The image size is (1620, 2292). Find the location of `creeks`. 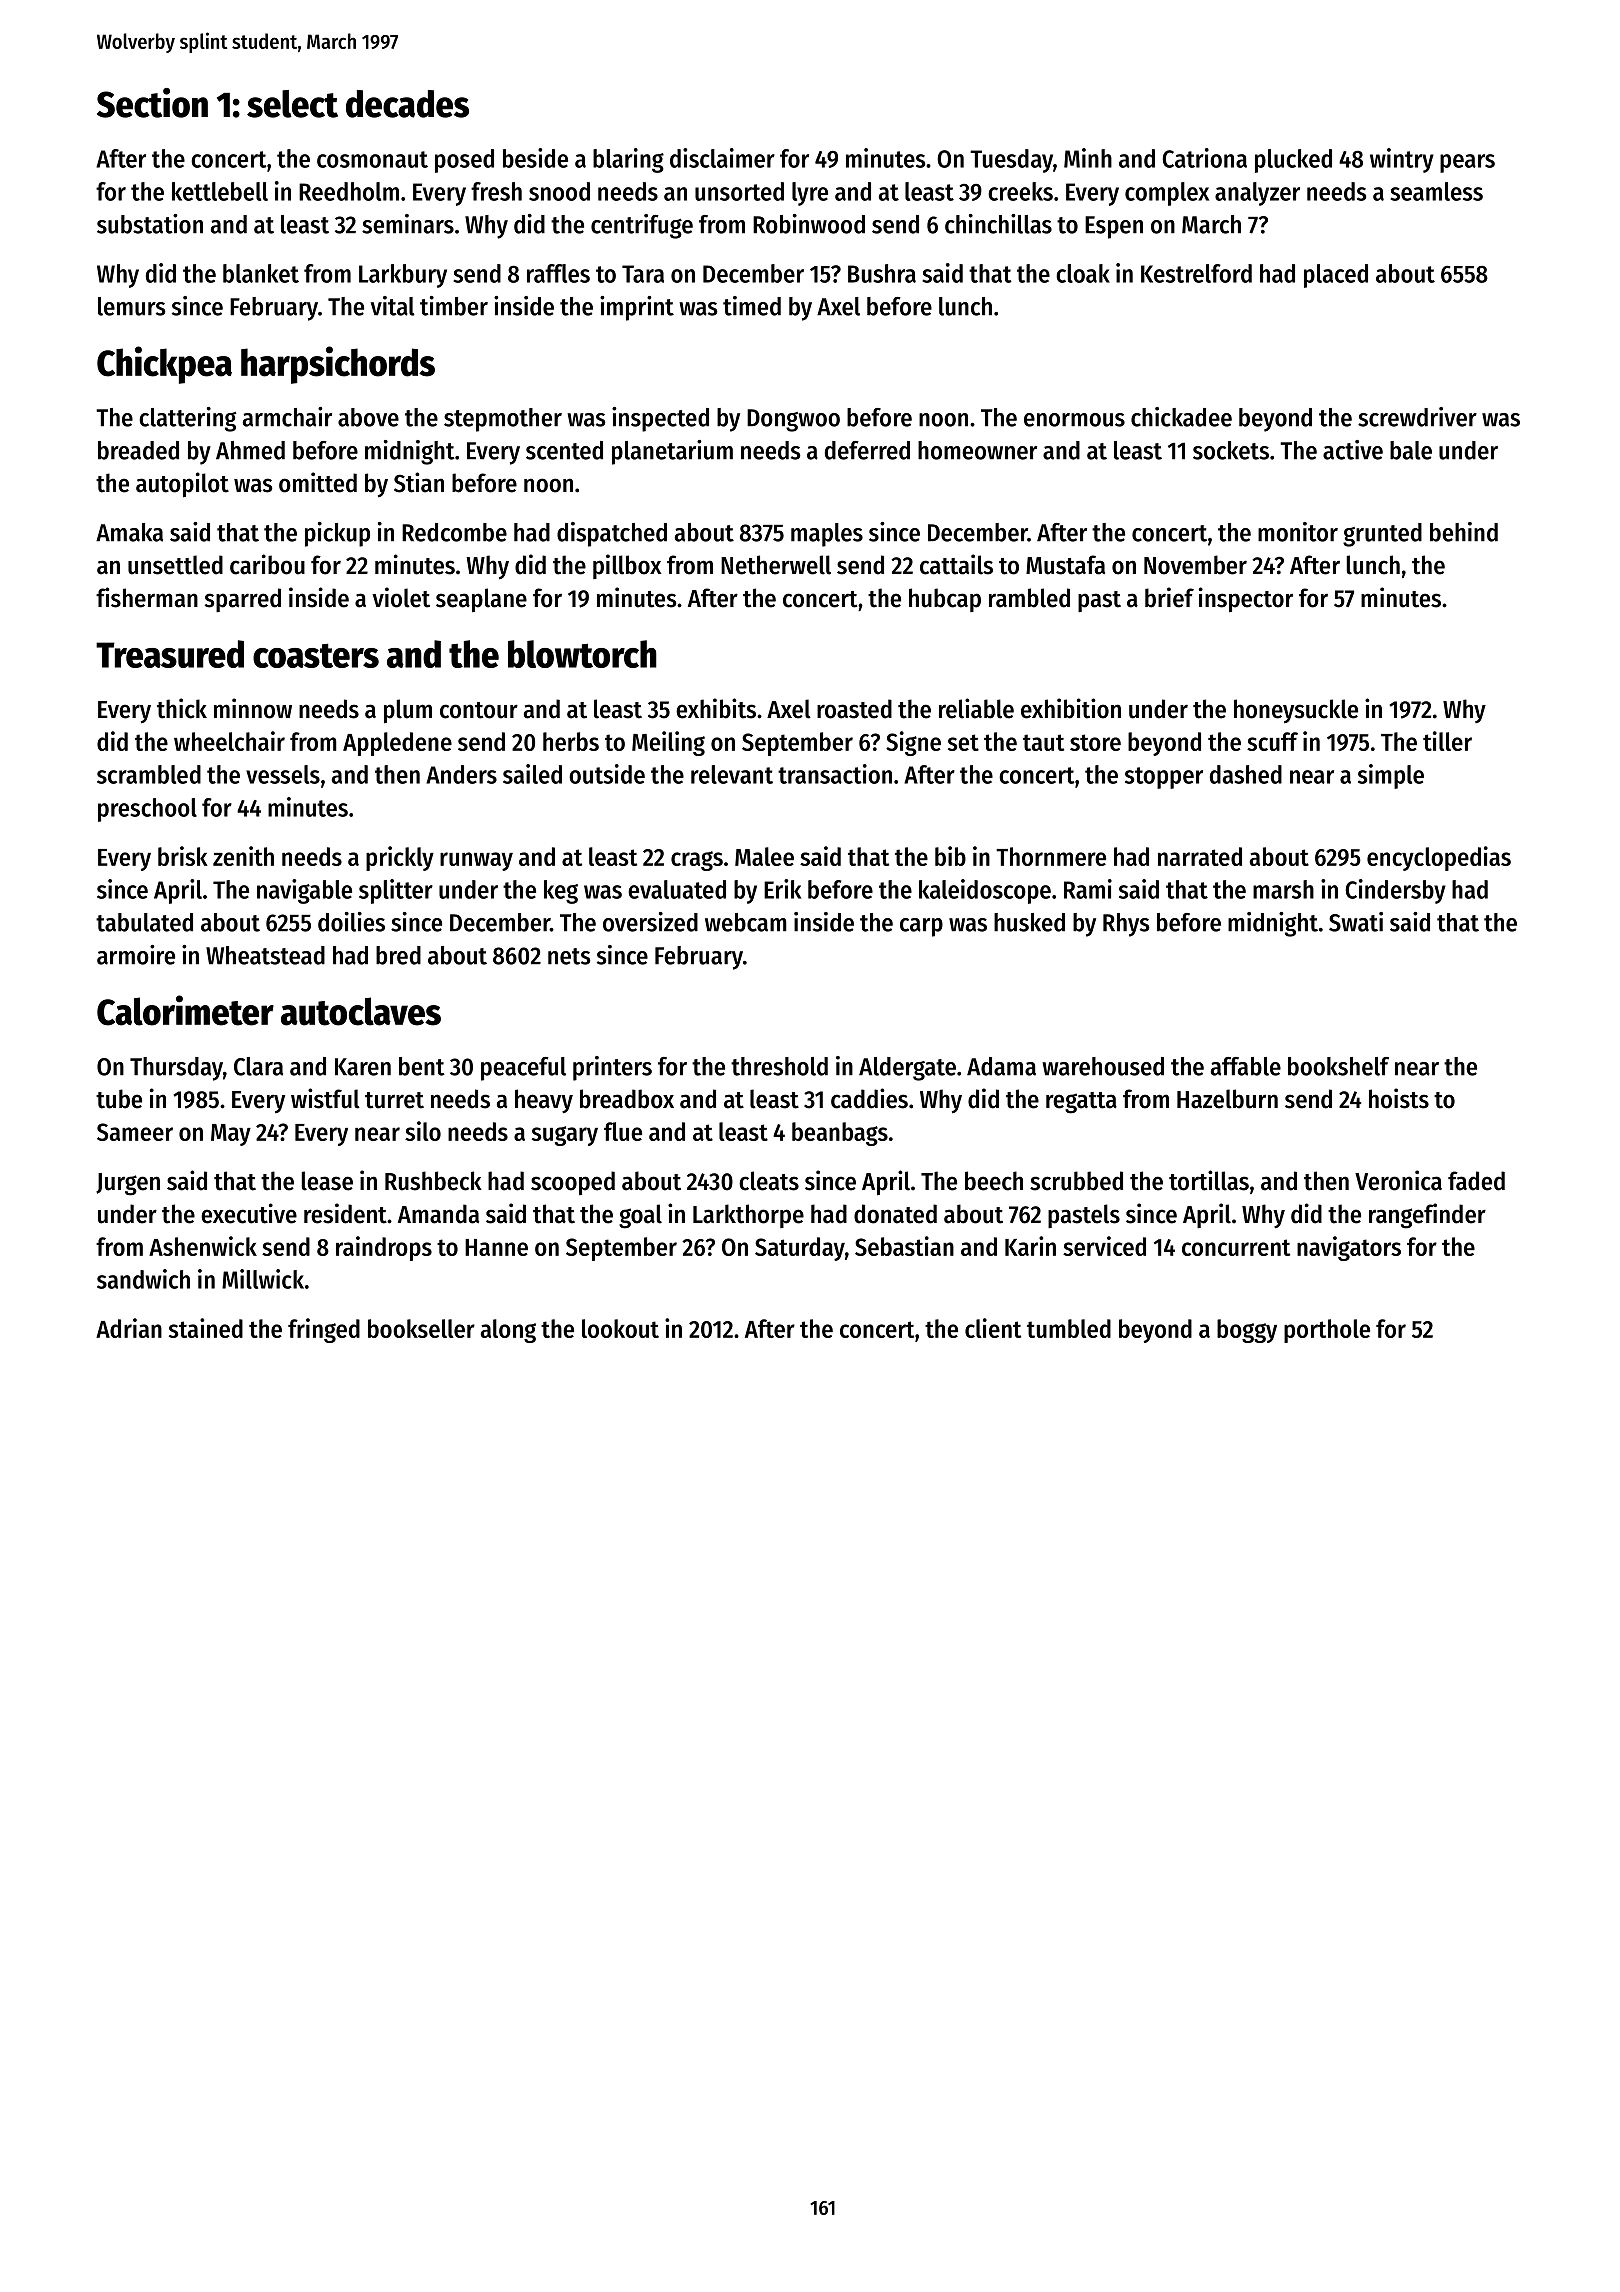

creeks is located at coordinates (1020, 191).
